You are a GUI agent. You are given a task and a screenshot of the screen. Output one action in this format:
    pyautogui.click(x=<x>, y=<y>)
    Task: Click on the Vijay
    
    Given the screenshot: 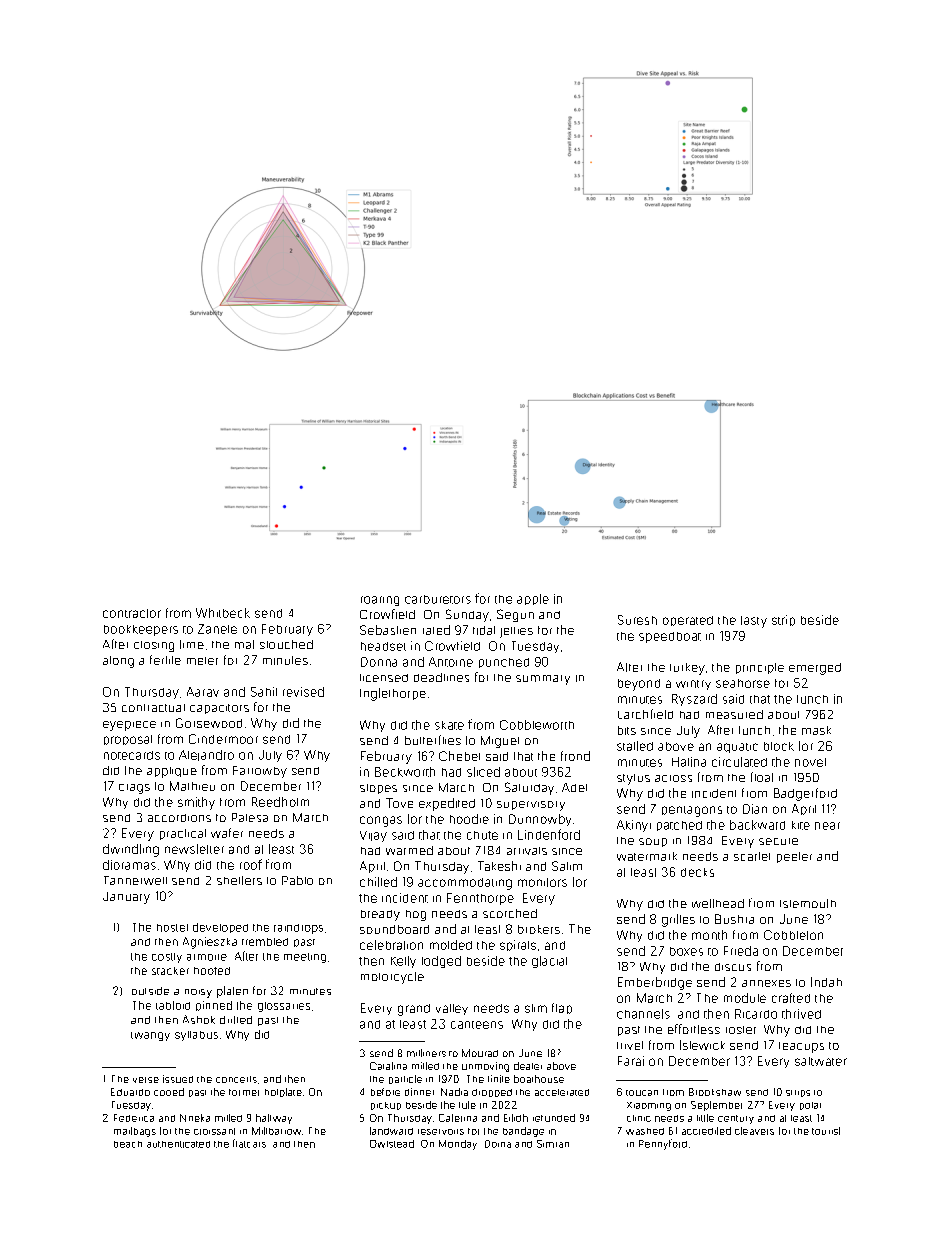 What is the action you would take?
    pyautogui.click(x=373, y=836)
